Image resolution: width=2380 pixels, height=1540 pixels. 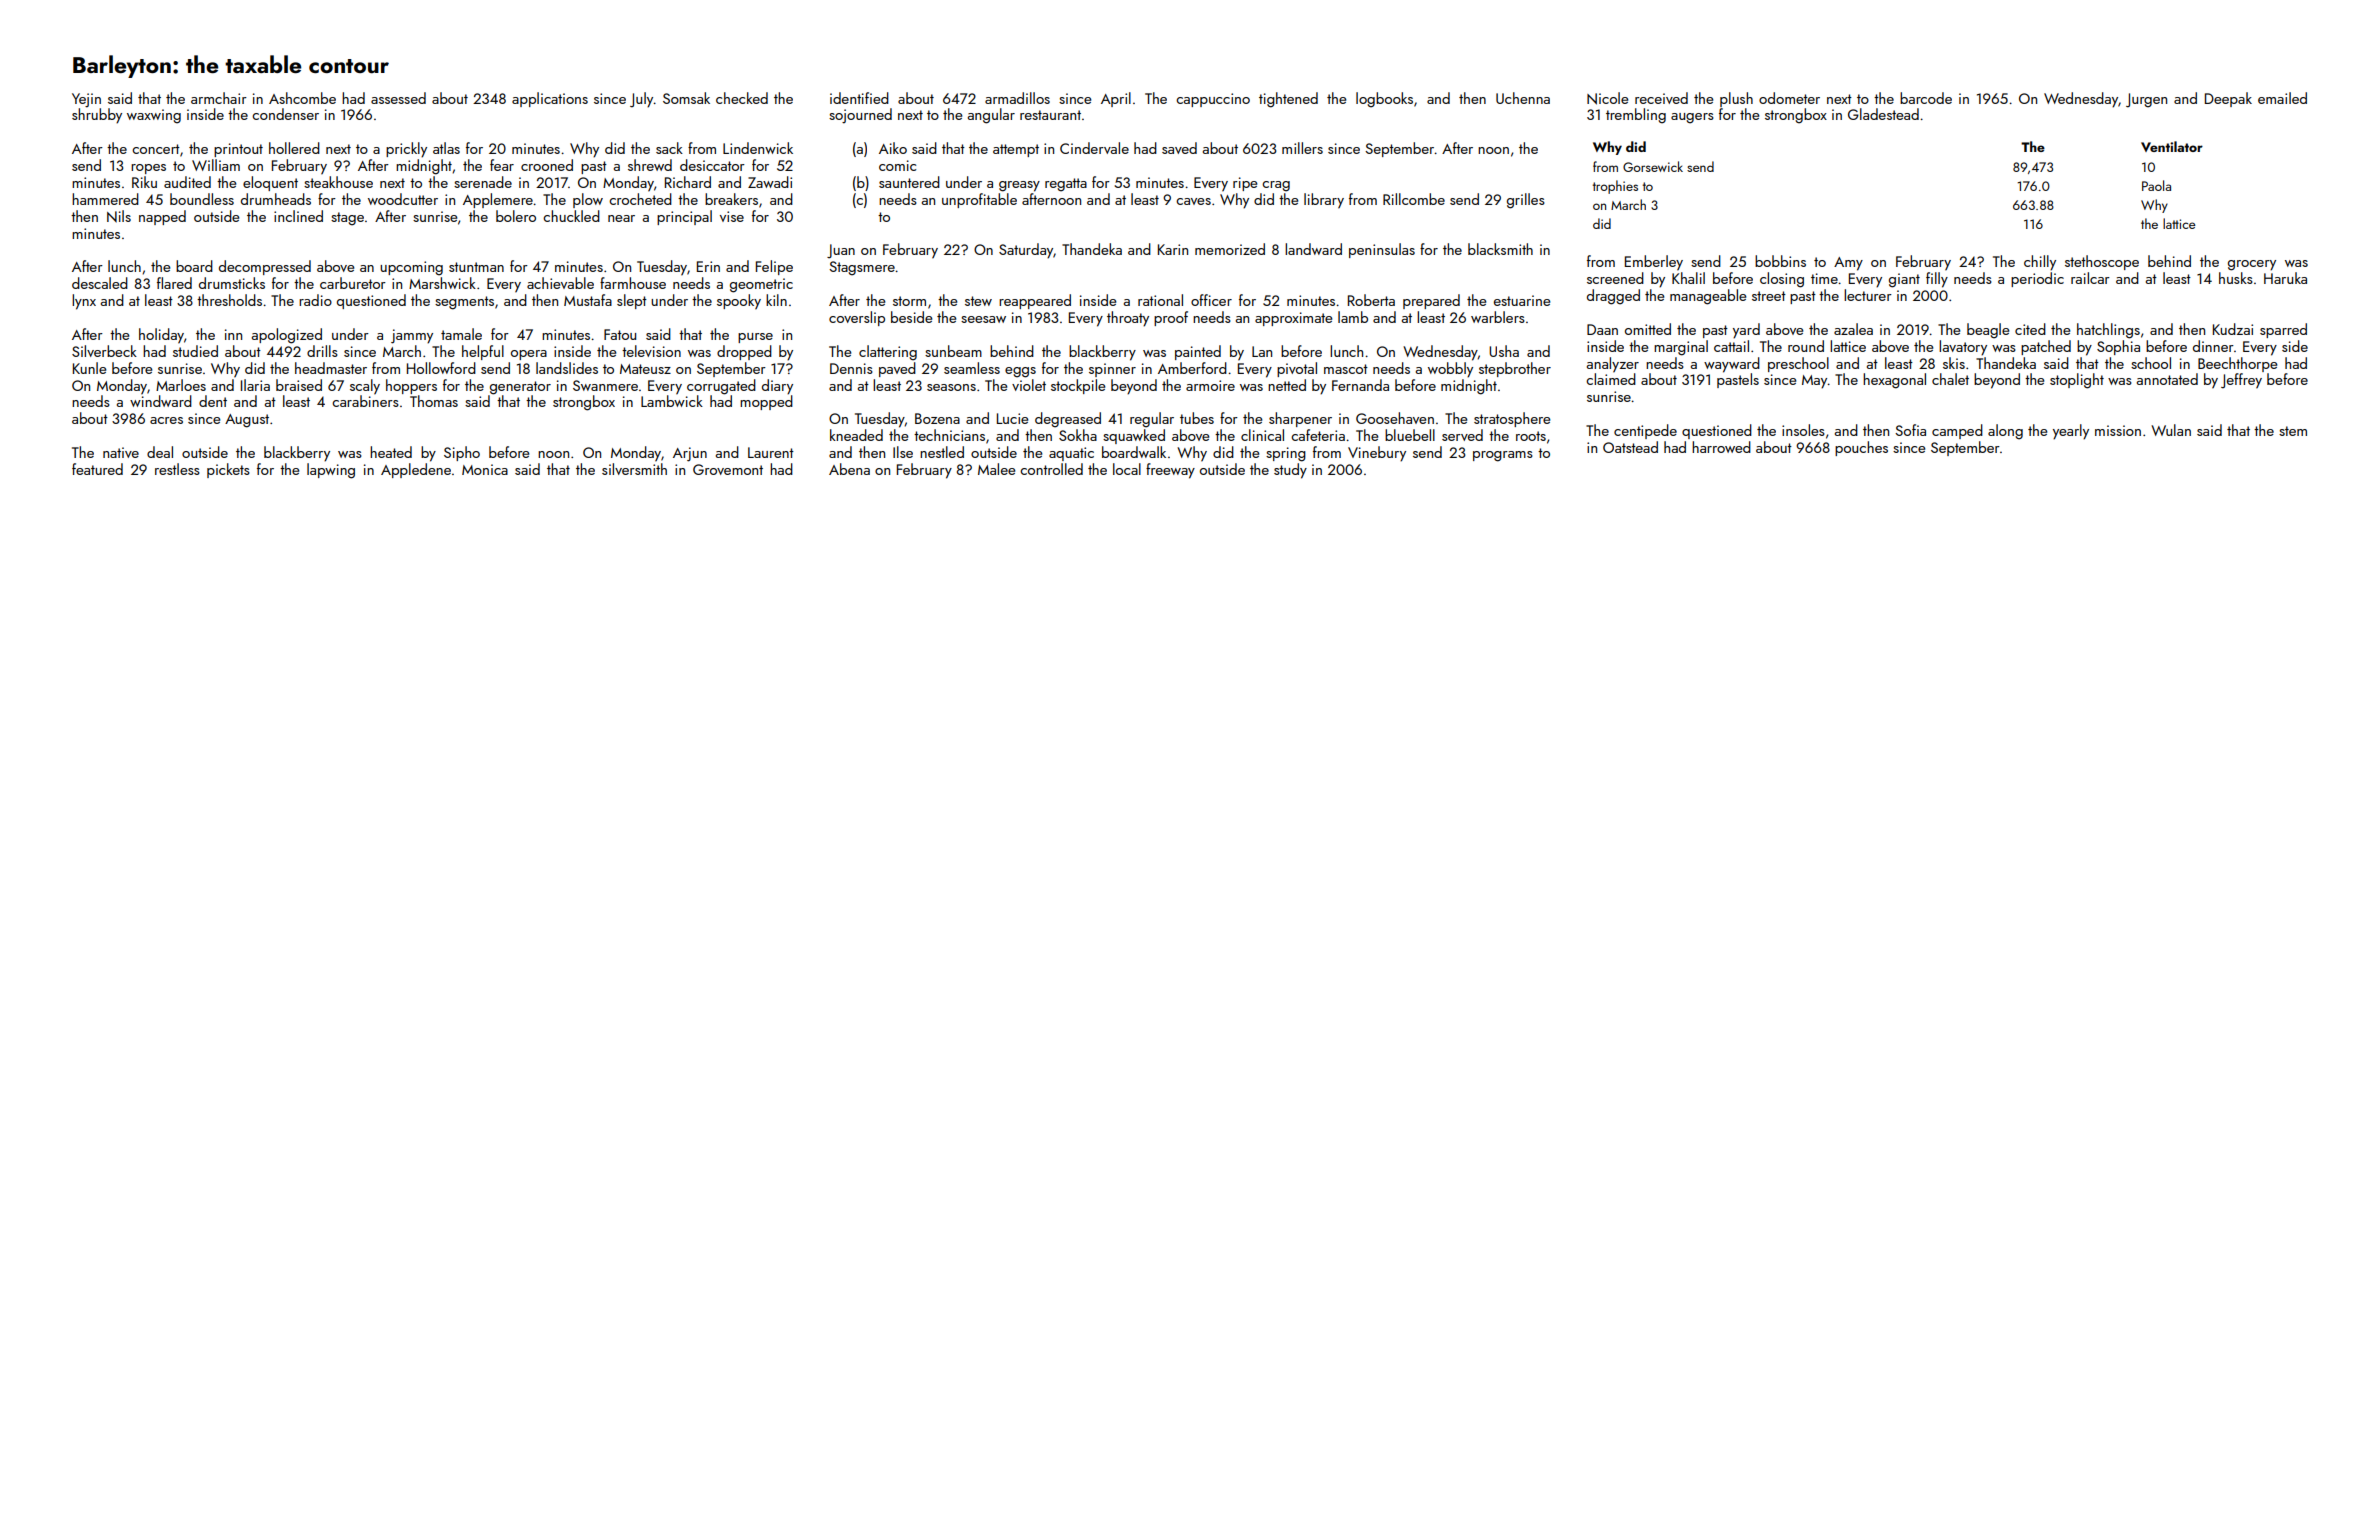 What do you see at coordinates (991, 116) in the screenshot?
I see `angular` at bounding box center [991, 116].
